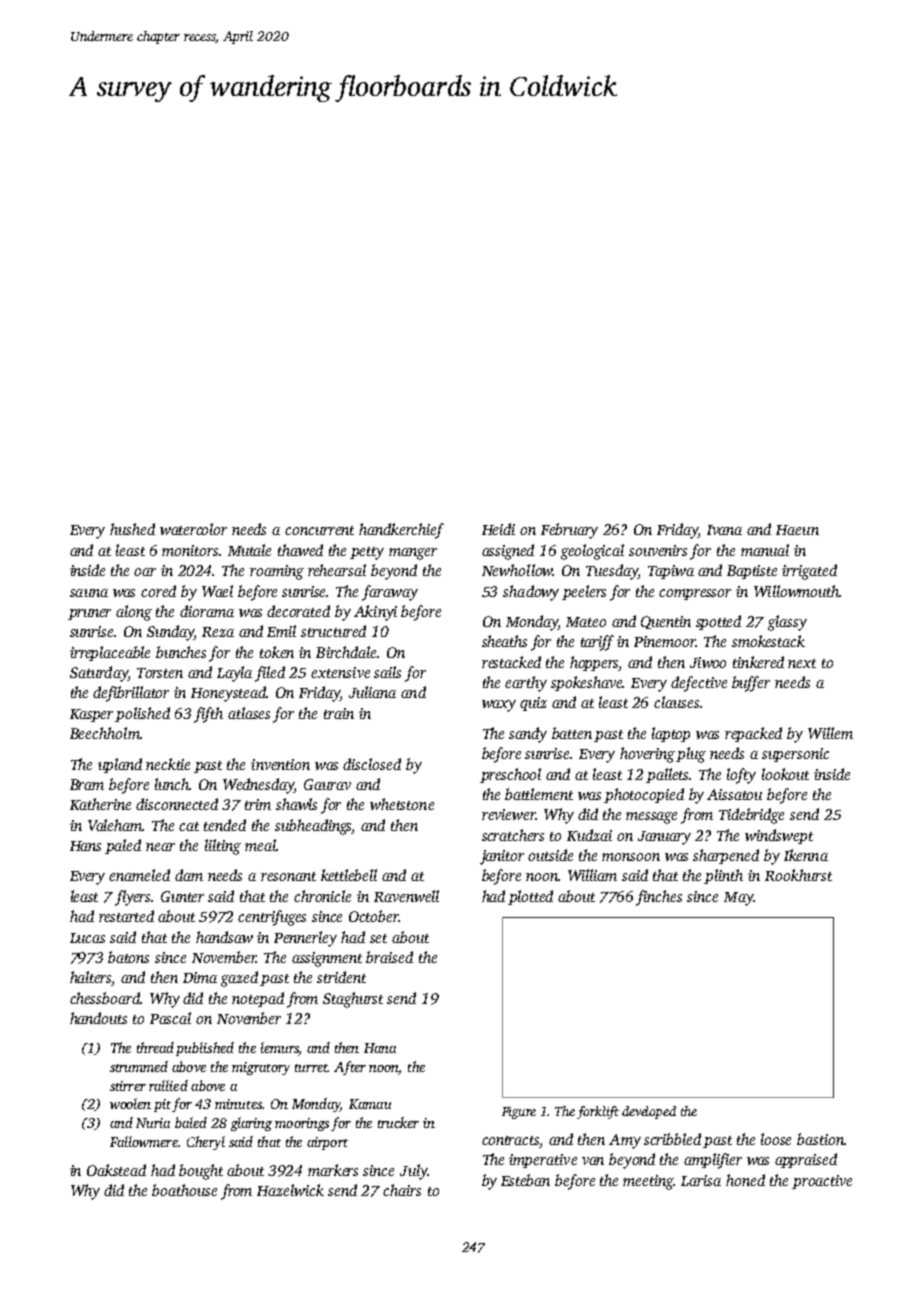  Describe the element at coordinates (98, 1018) in the image. I see `handouts` at that location.
